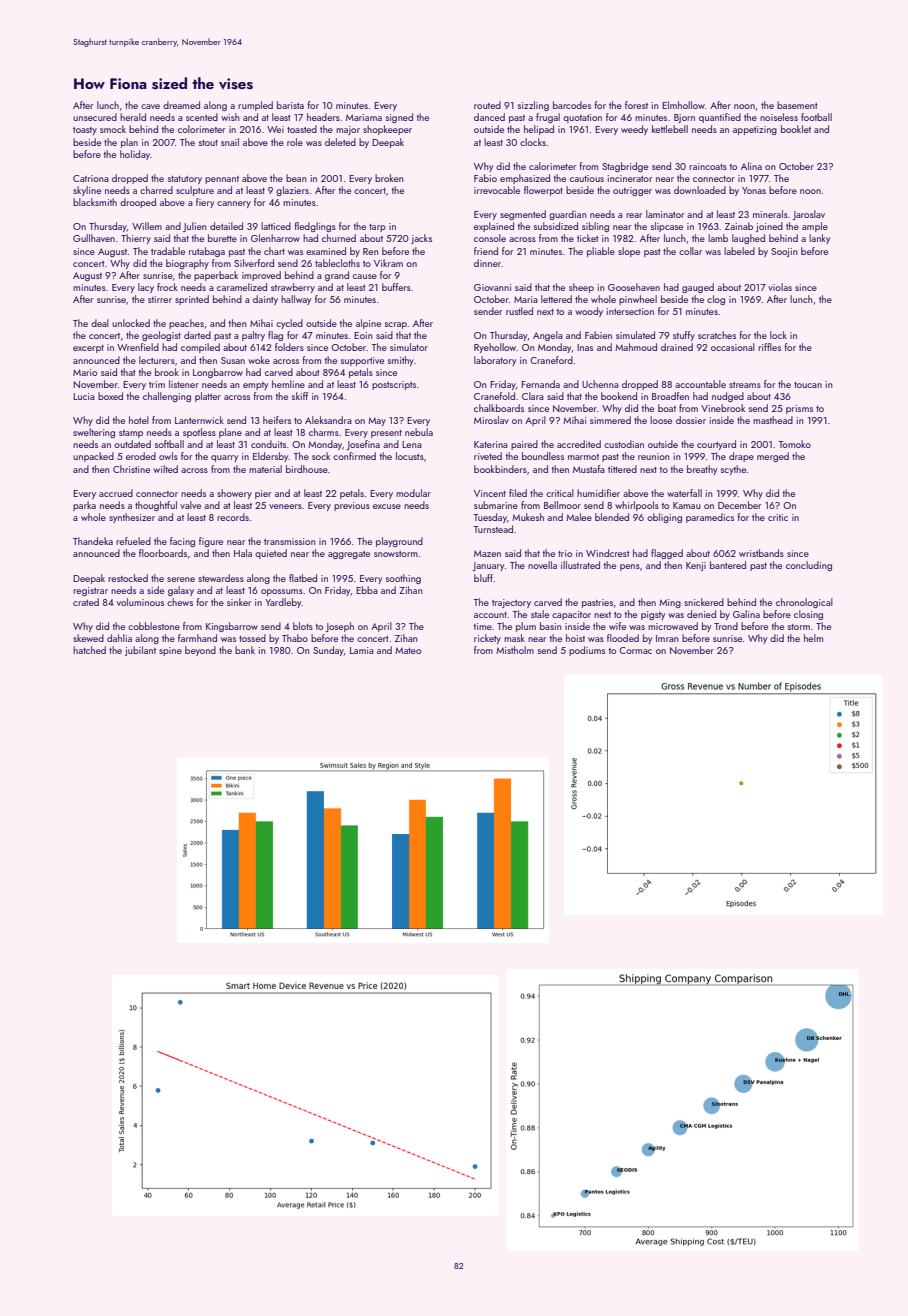 The image size is (908, 1316). Describe the element at coordinates (568, 215) in the page. I see `guardian` at that location.
